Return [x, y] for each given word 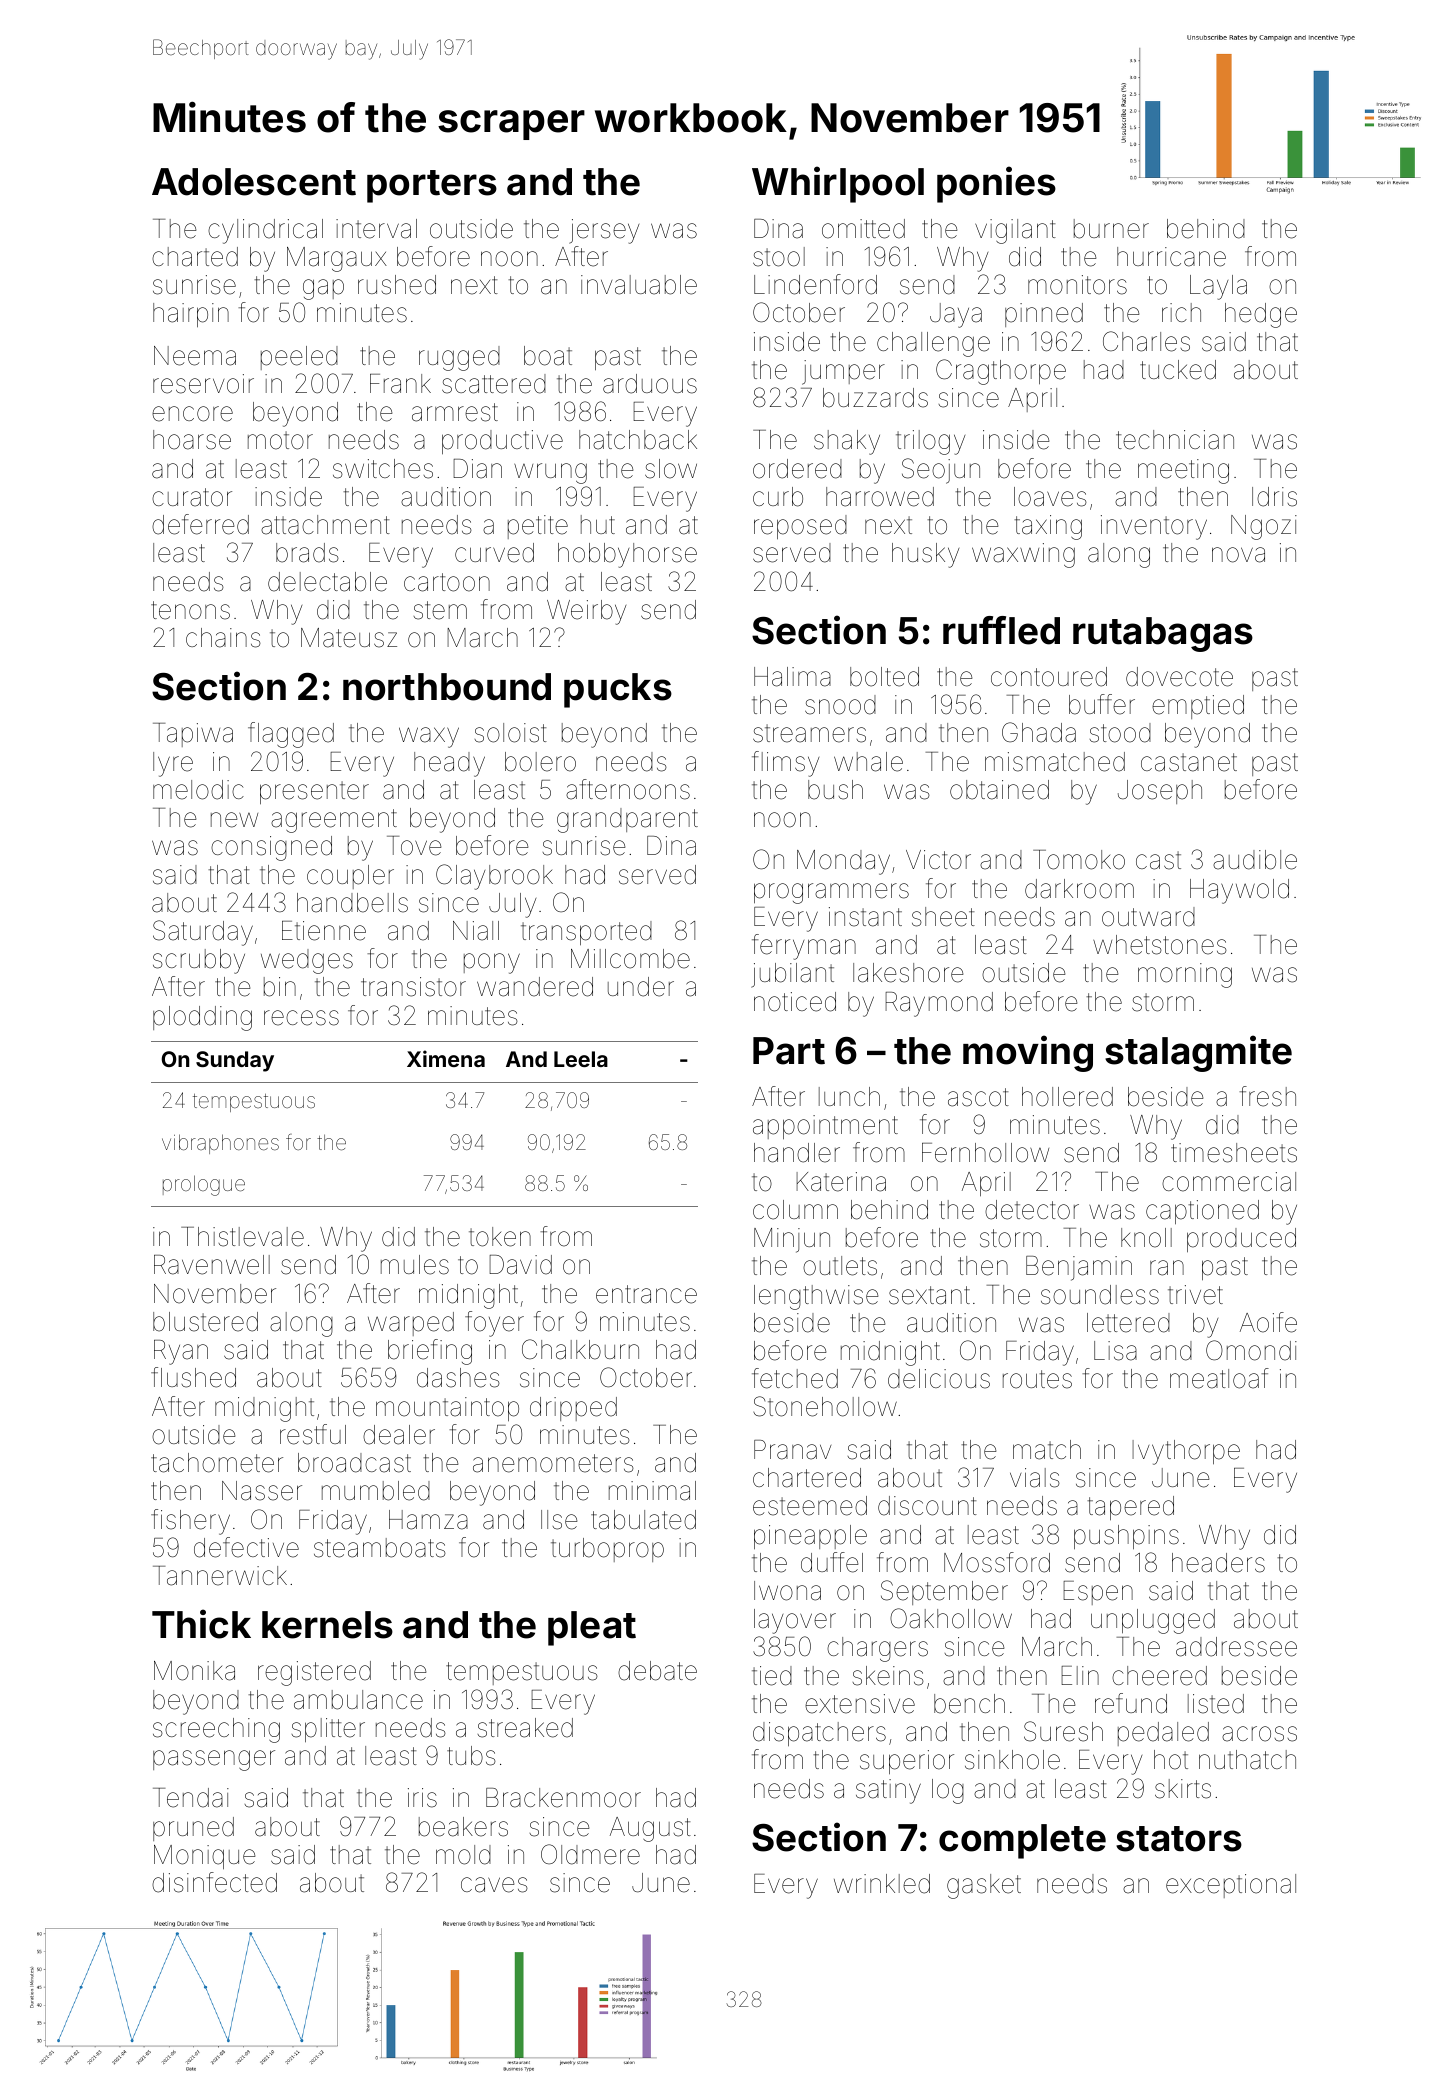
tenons [190, 610]
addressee [1236, 1647]
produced [1241, 1240]
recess [301, 1018]
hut [598, 524]
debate [657, 1671]
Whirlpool [838, 184]
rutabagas [1163, 634]
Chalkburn [580, 1349]
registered [314, 1673]
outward [1148, 917]
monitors [1077, 285]
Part [789, 1051]
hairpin [191, 315]
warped [411, 1324]
